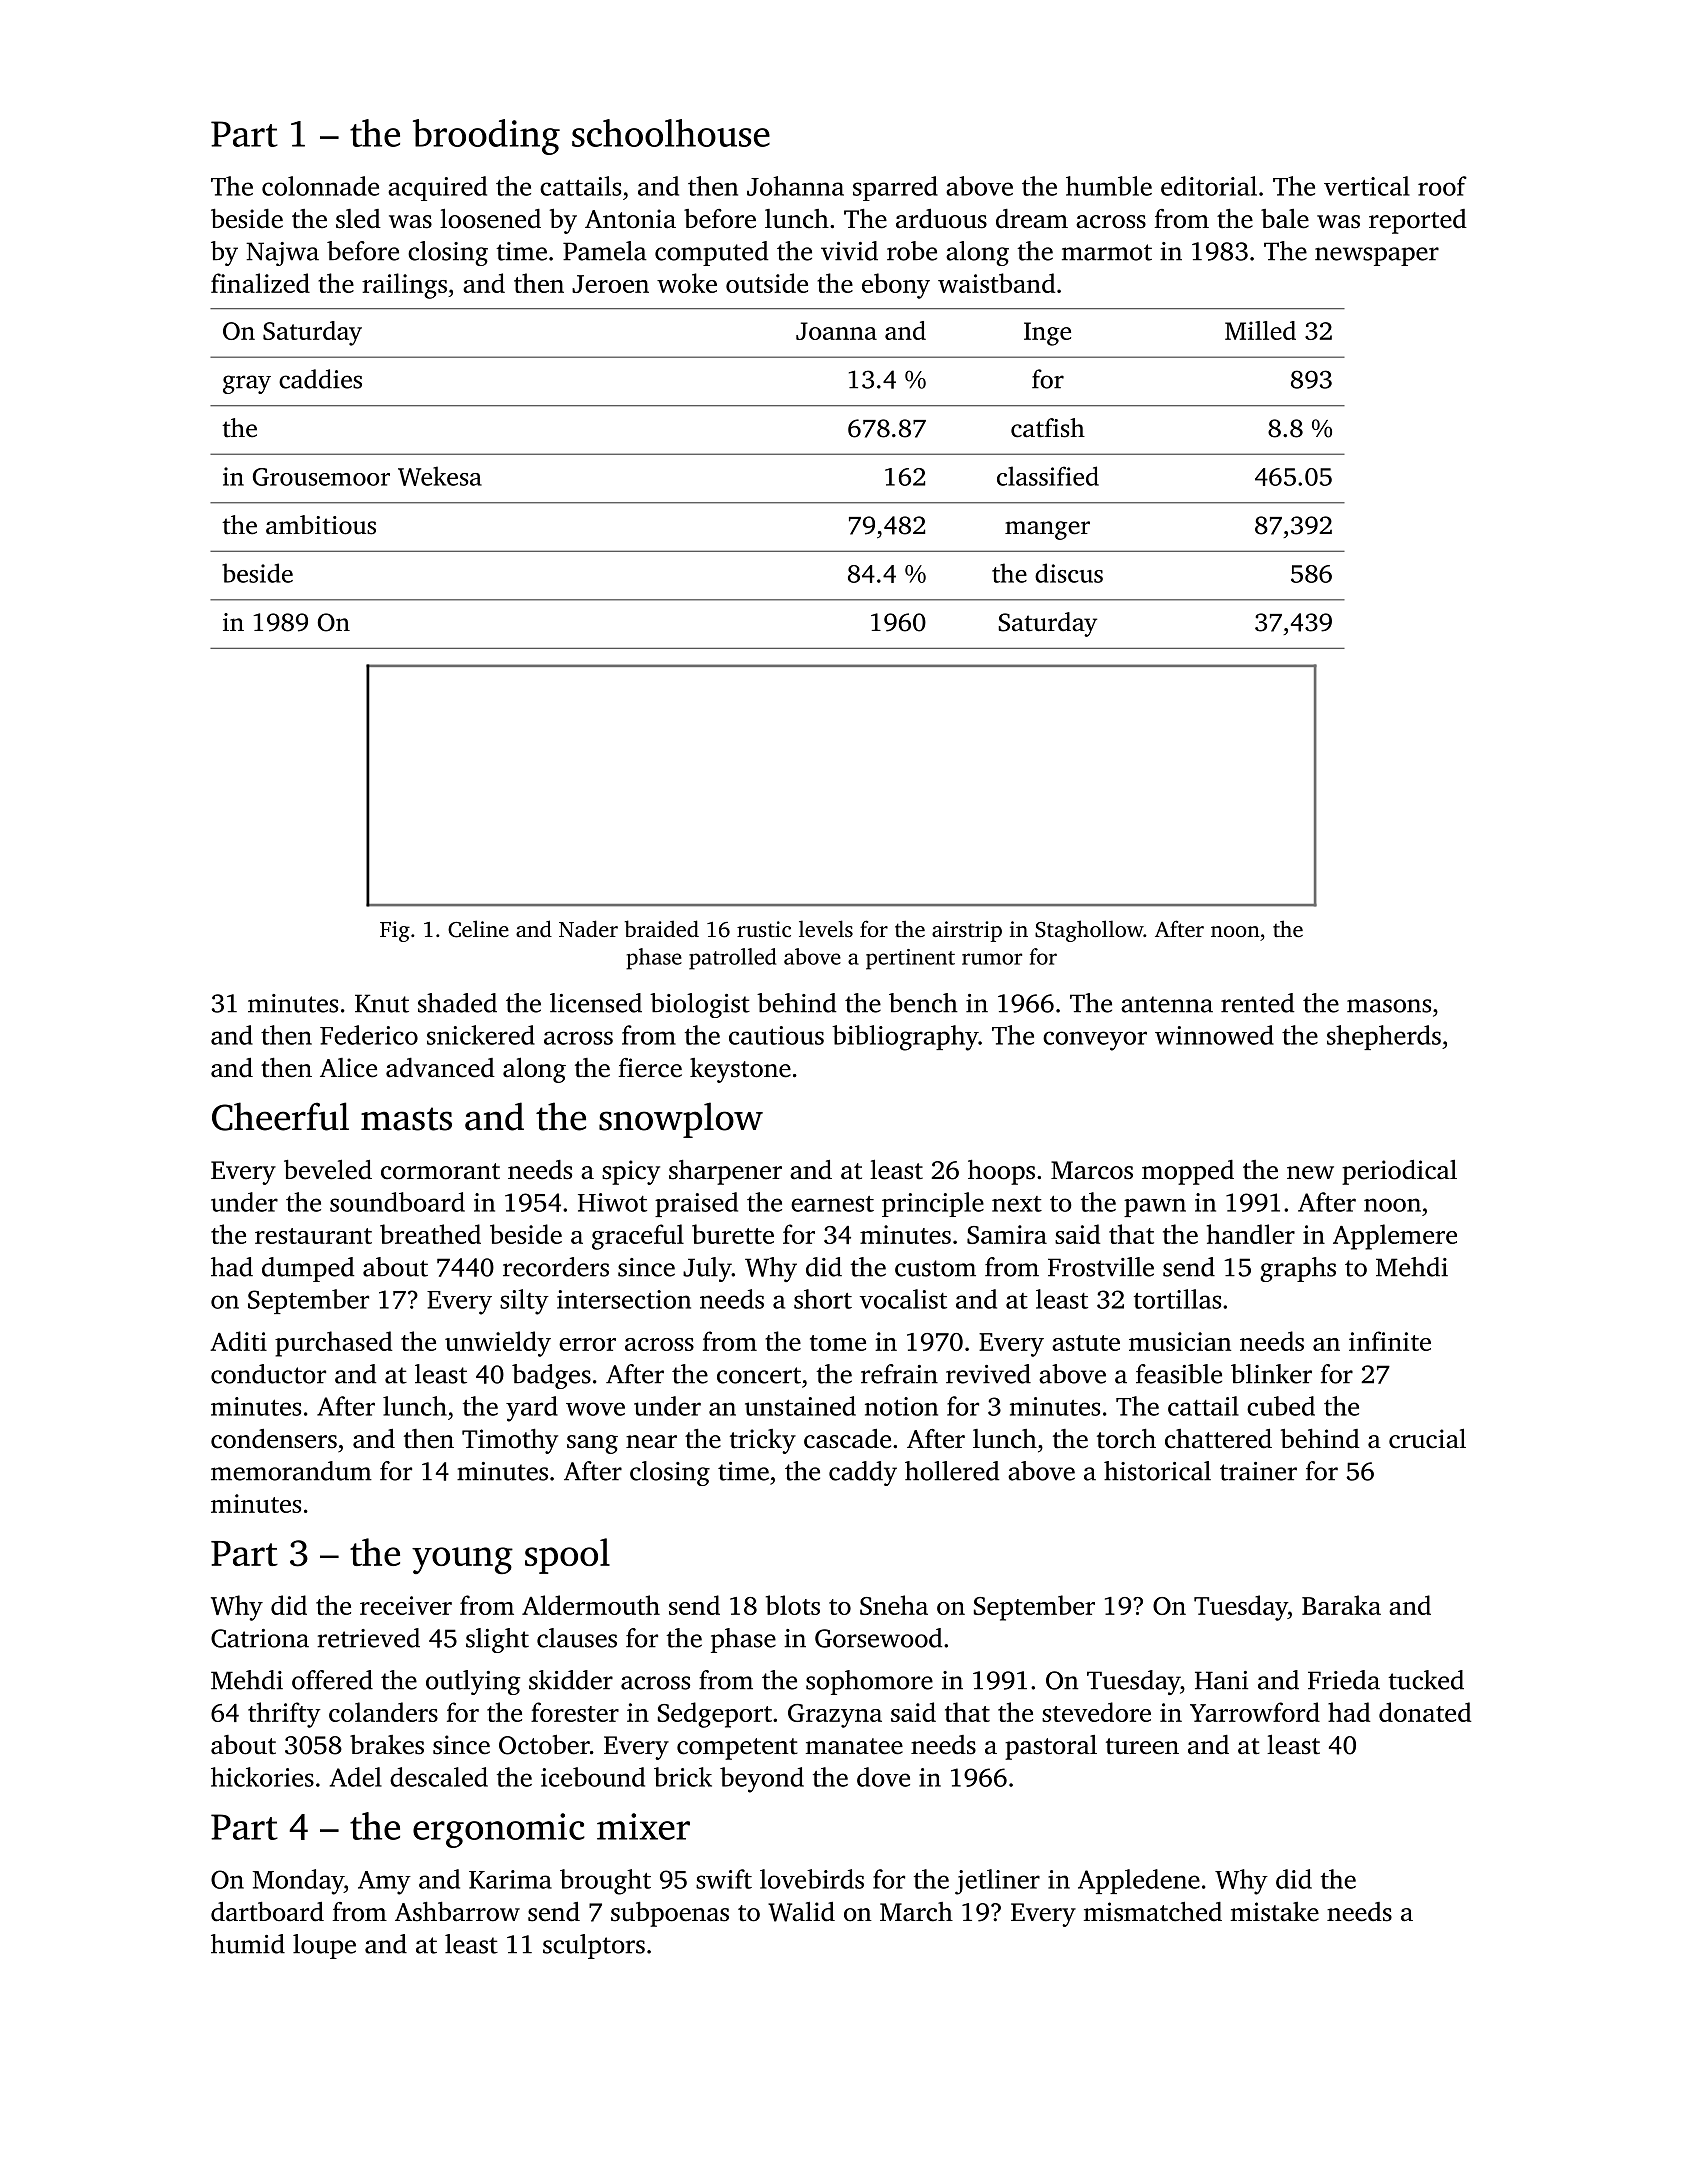  Describe the element at coordinates (274, 1439) in the screenshot. I see `condensers` at that location.
